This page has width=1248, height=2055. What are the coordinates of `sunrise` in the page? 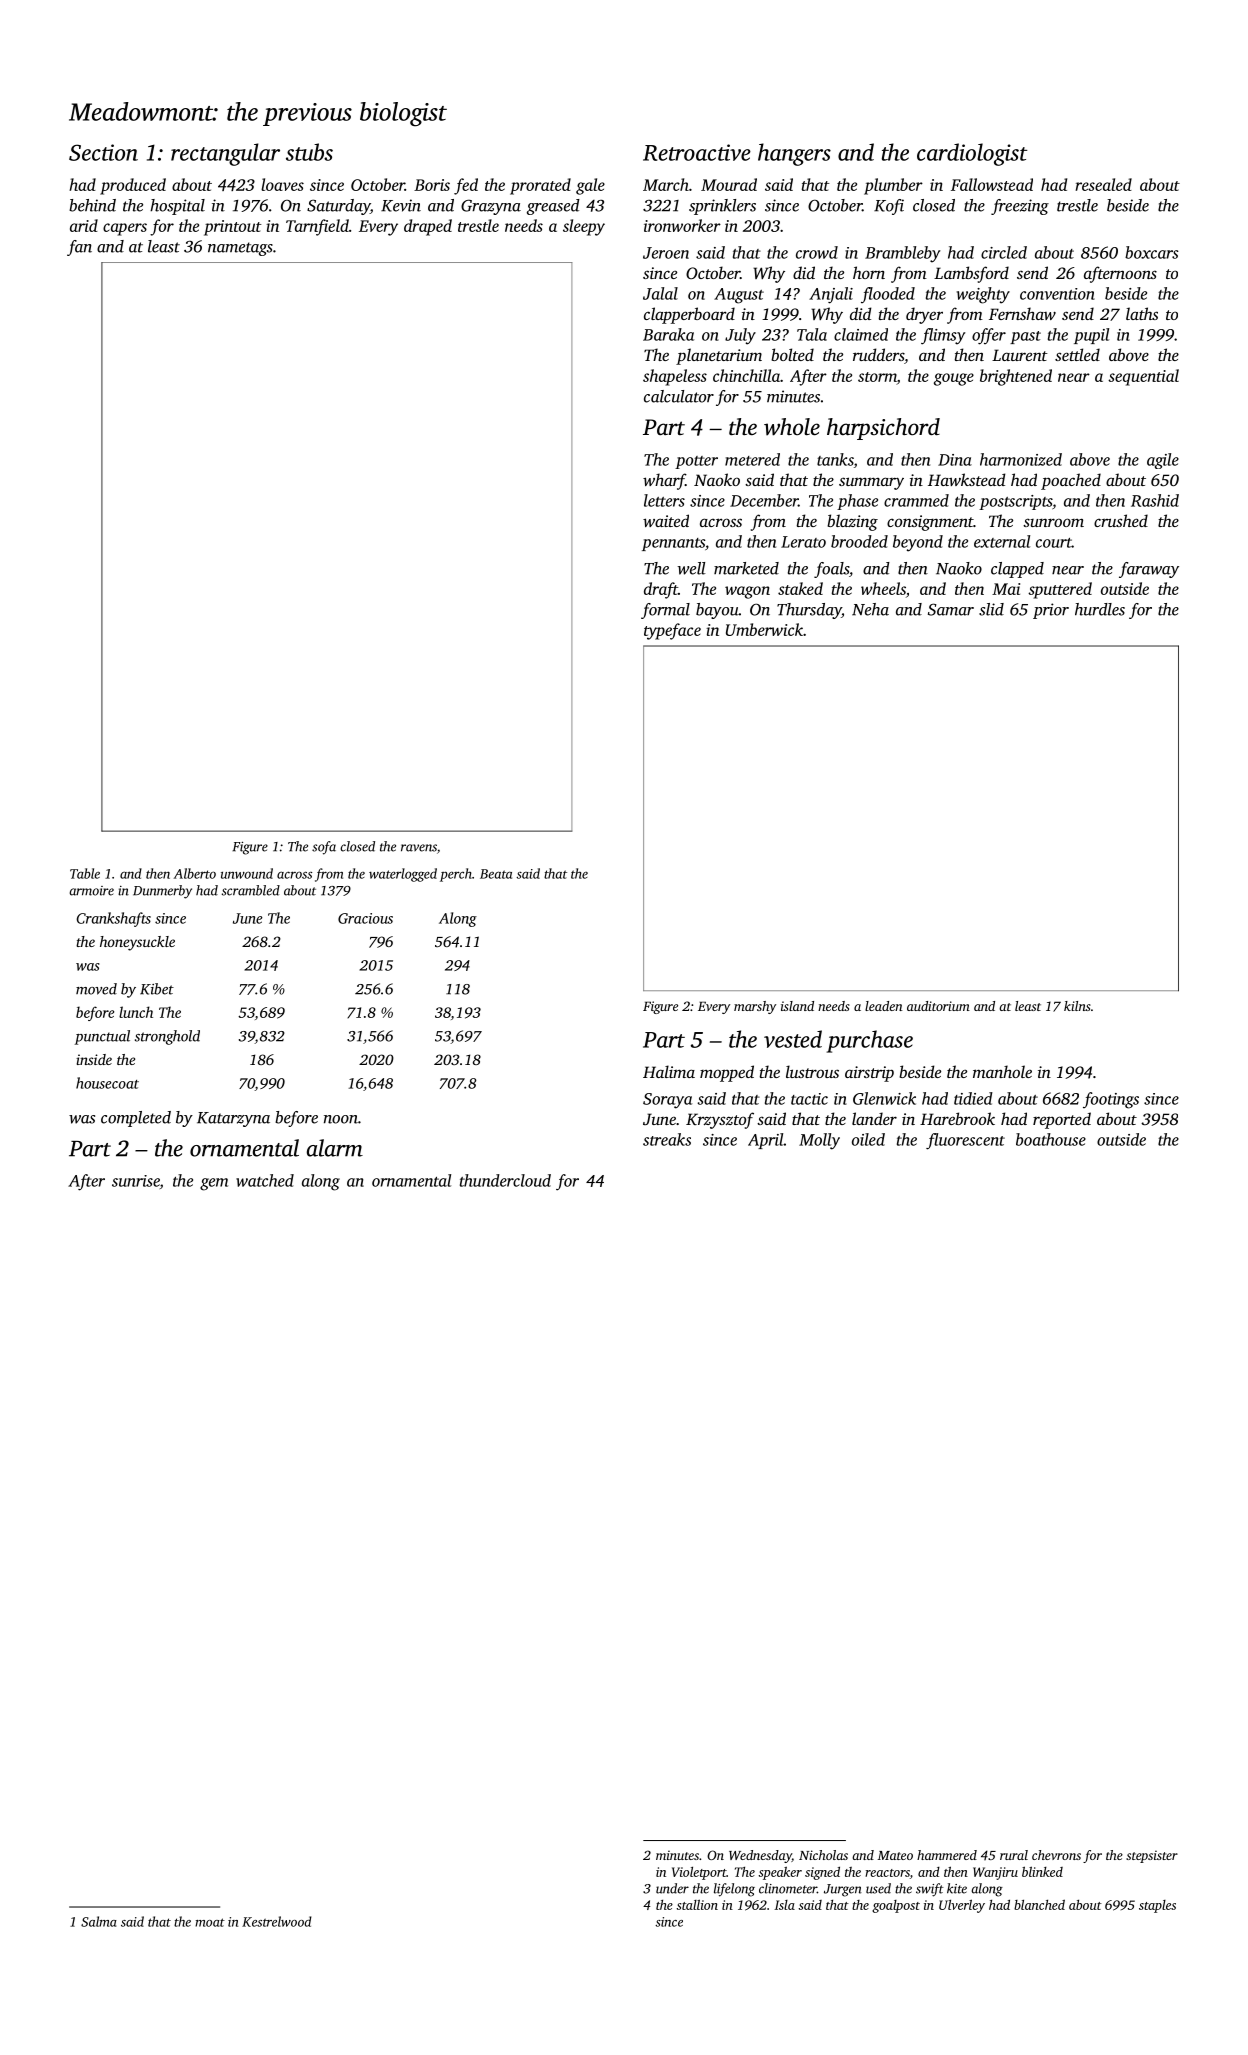 It's located at (136, 1181).
